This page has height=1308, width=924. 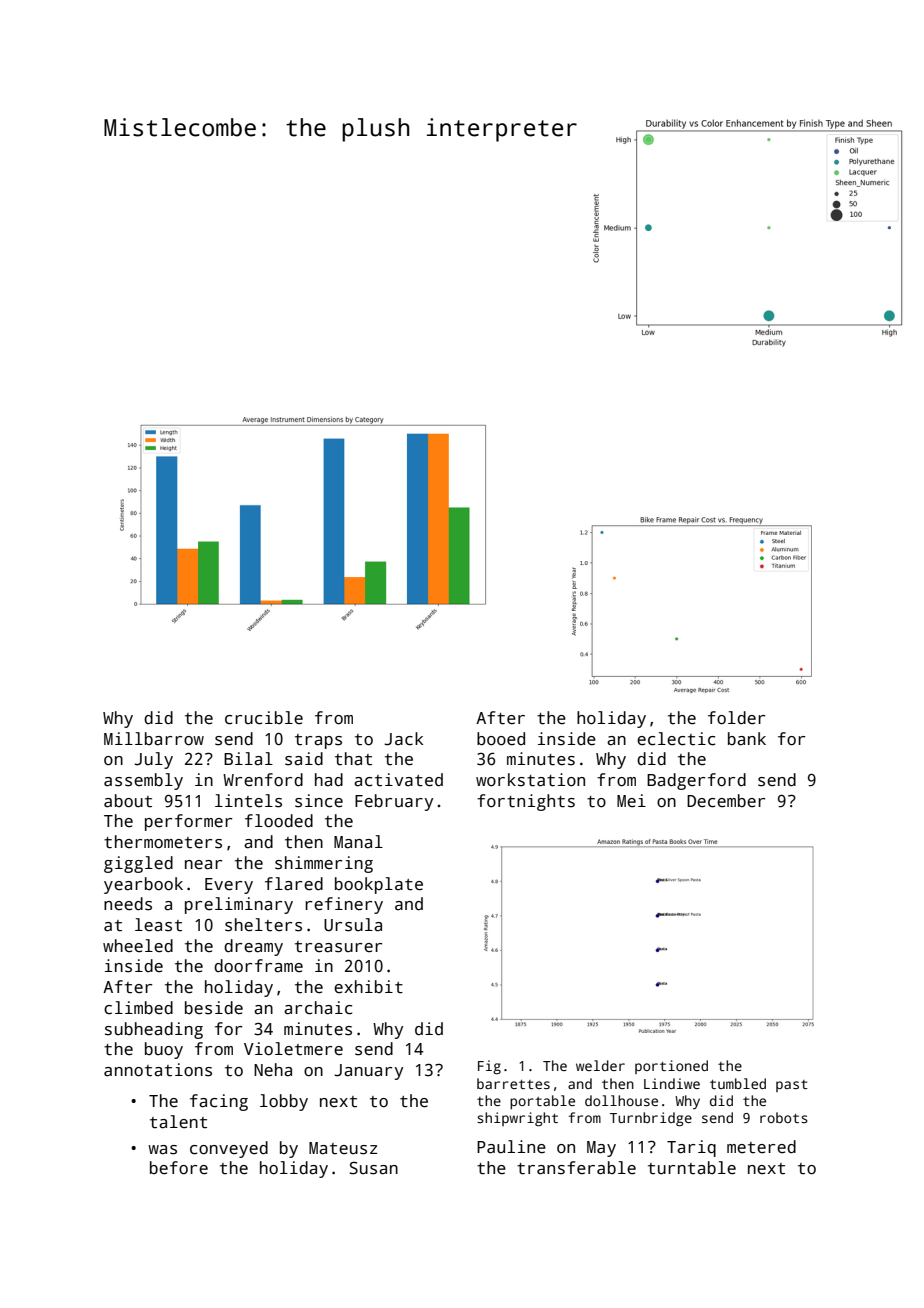 I want to click on conveyed, so click(x=229, y=1149).
